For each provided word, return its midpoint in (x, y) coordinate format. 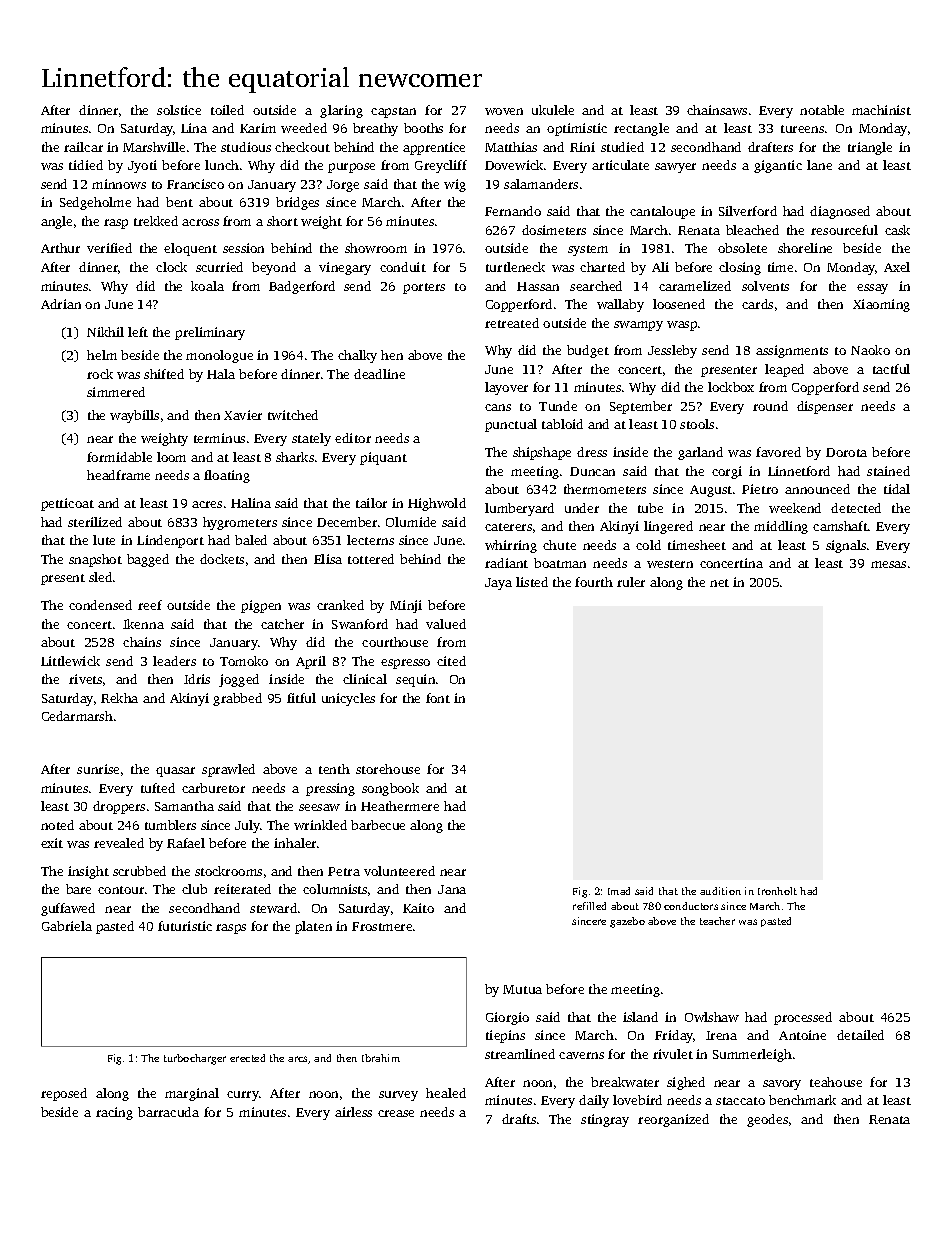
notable (822, 110)
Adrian (61, 304)
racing (114, 1113)
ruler (631, 582)
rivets (85, 679)
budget (588, 351)
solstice (179, 110)
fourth (594, 582)
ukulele (553, 110)
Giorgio (507, 1018)
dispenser (825, 407)
